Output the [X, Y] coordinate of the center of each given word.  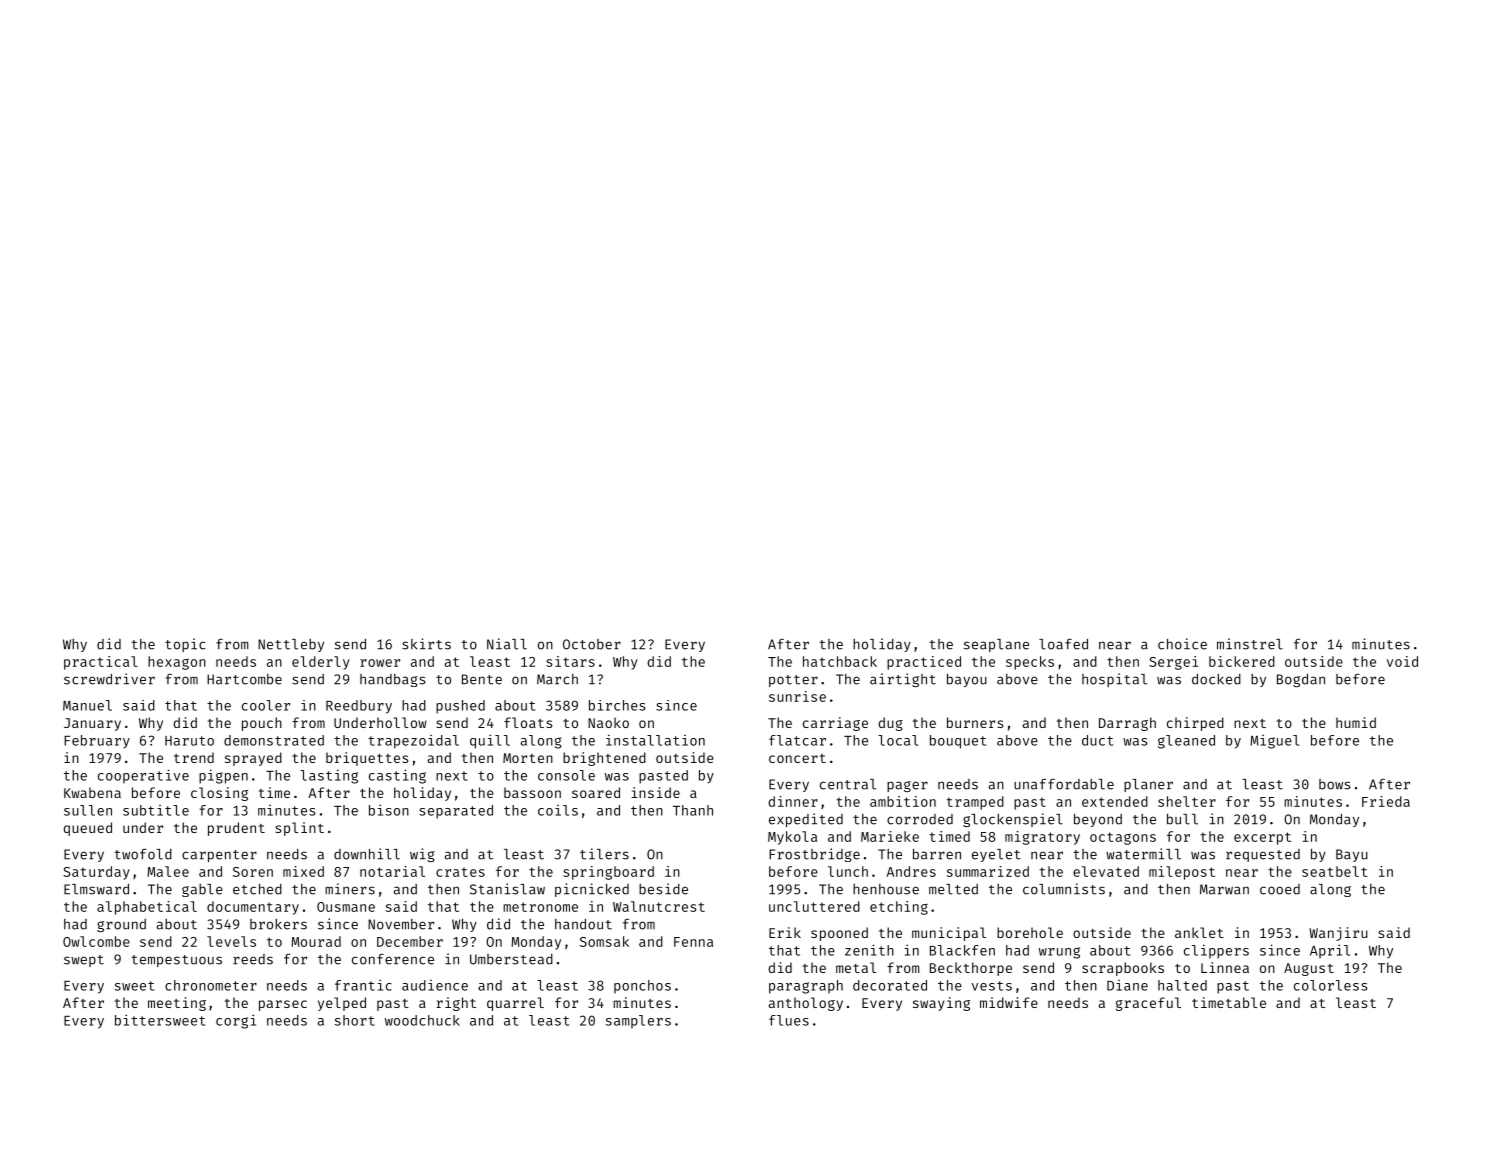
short [355, 1020]
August [1309, 969]
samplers [638, 1022]
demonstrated [274, 740]
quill [490, 741]
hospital [1114, 680]
